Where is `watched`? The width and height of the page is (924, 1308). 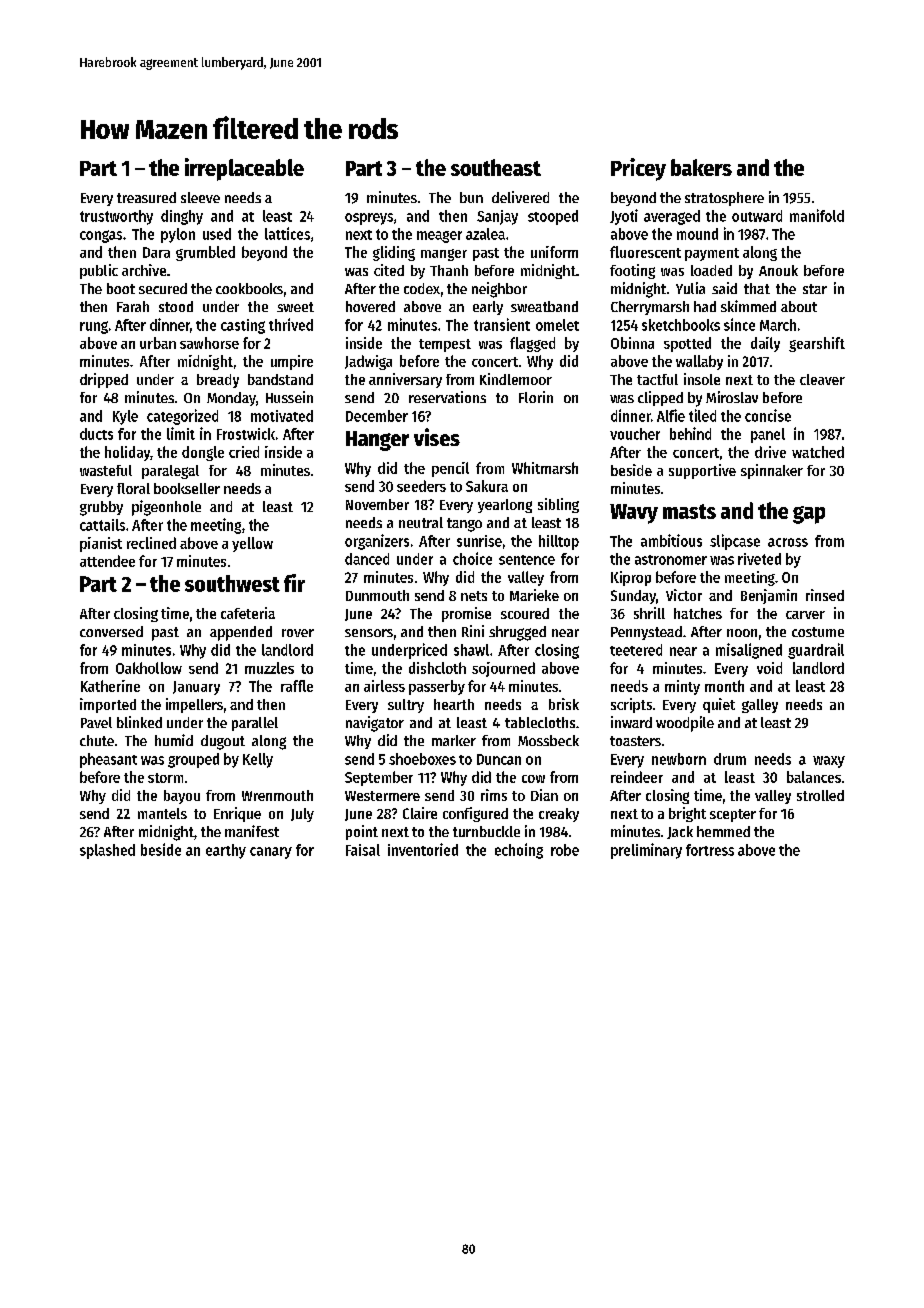 watched is located at coordinates (818, 452).
